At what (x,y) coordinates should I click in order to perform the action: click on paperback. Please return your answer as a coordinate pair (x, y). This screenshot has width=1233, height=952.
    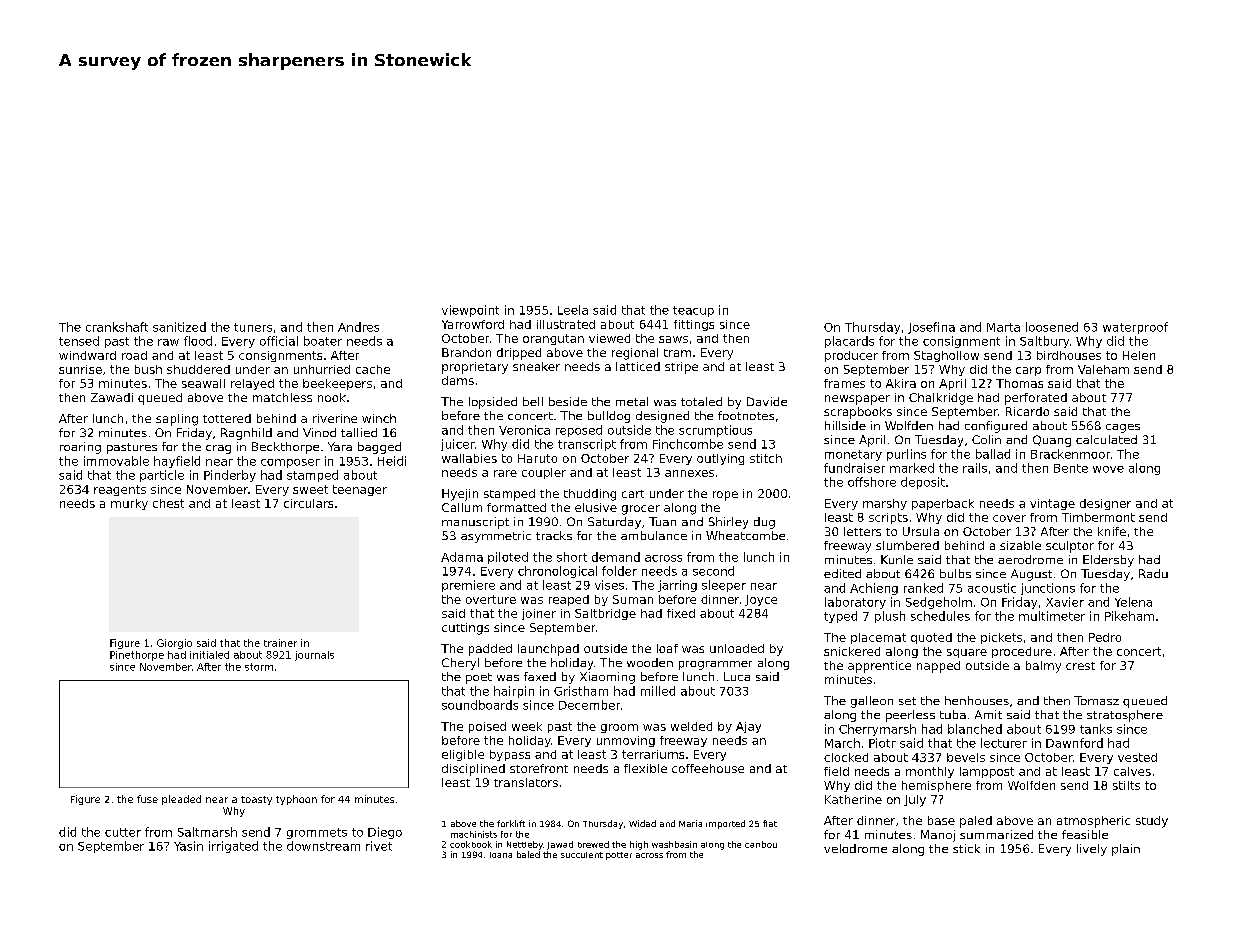
    Looking at the image, I should click on (943, 504).
